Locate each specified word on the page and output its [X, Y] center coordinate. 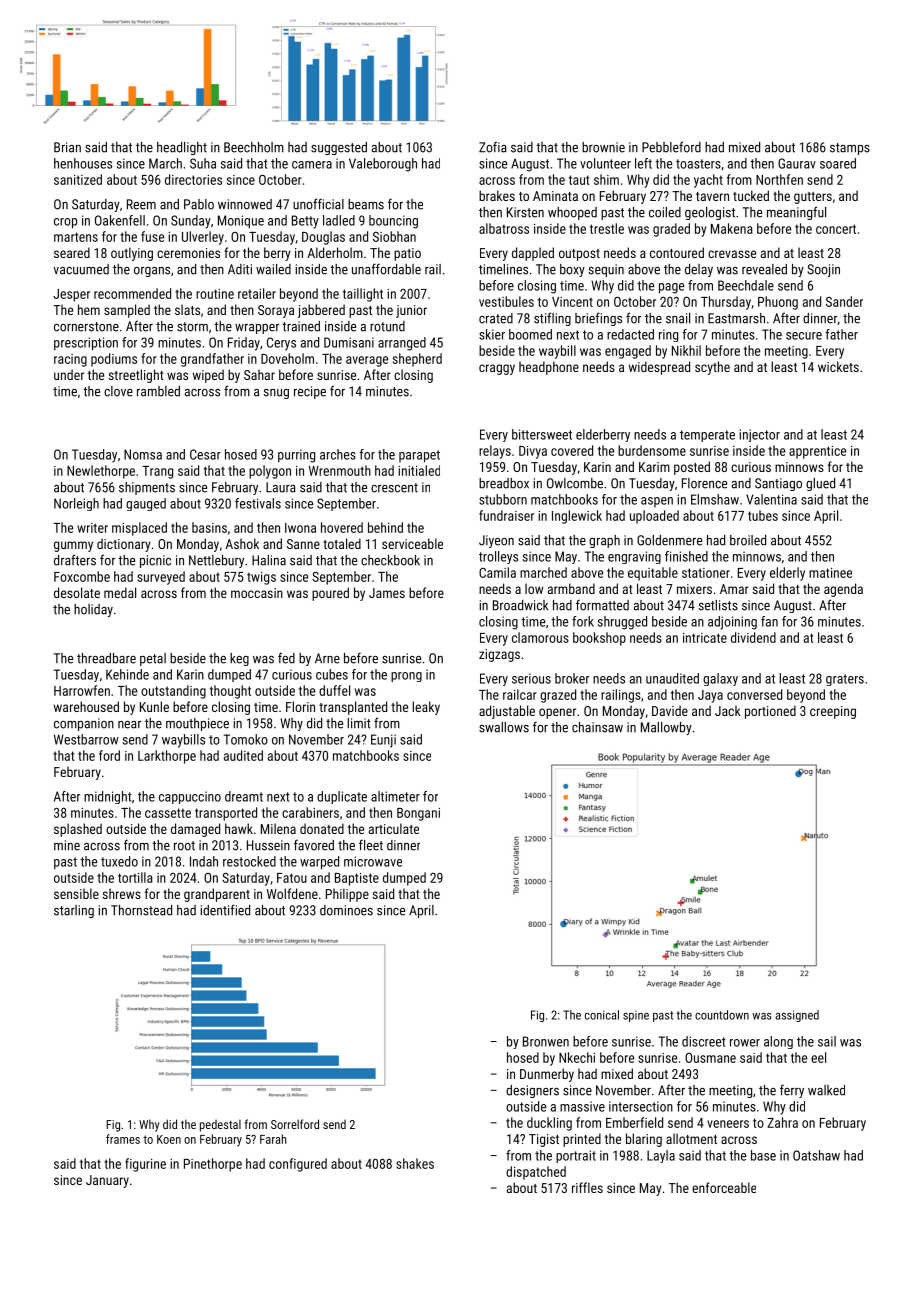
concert [836, 229]
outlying [132, 254]
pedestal [220, 1126]
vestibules [506, 301]
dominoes [346, 910]
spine [636, 1016]
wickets [838, 366]
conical [602, 1015]
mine [67, 845]
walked [826, 1090]
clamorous [540, 637]
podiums [114, 360]
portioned [770, 712]
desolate [77, 592]
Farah [273, 1139]
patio [407, 254]
